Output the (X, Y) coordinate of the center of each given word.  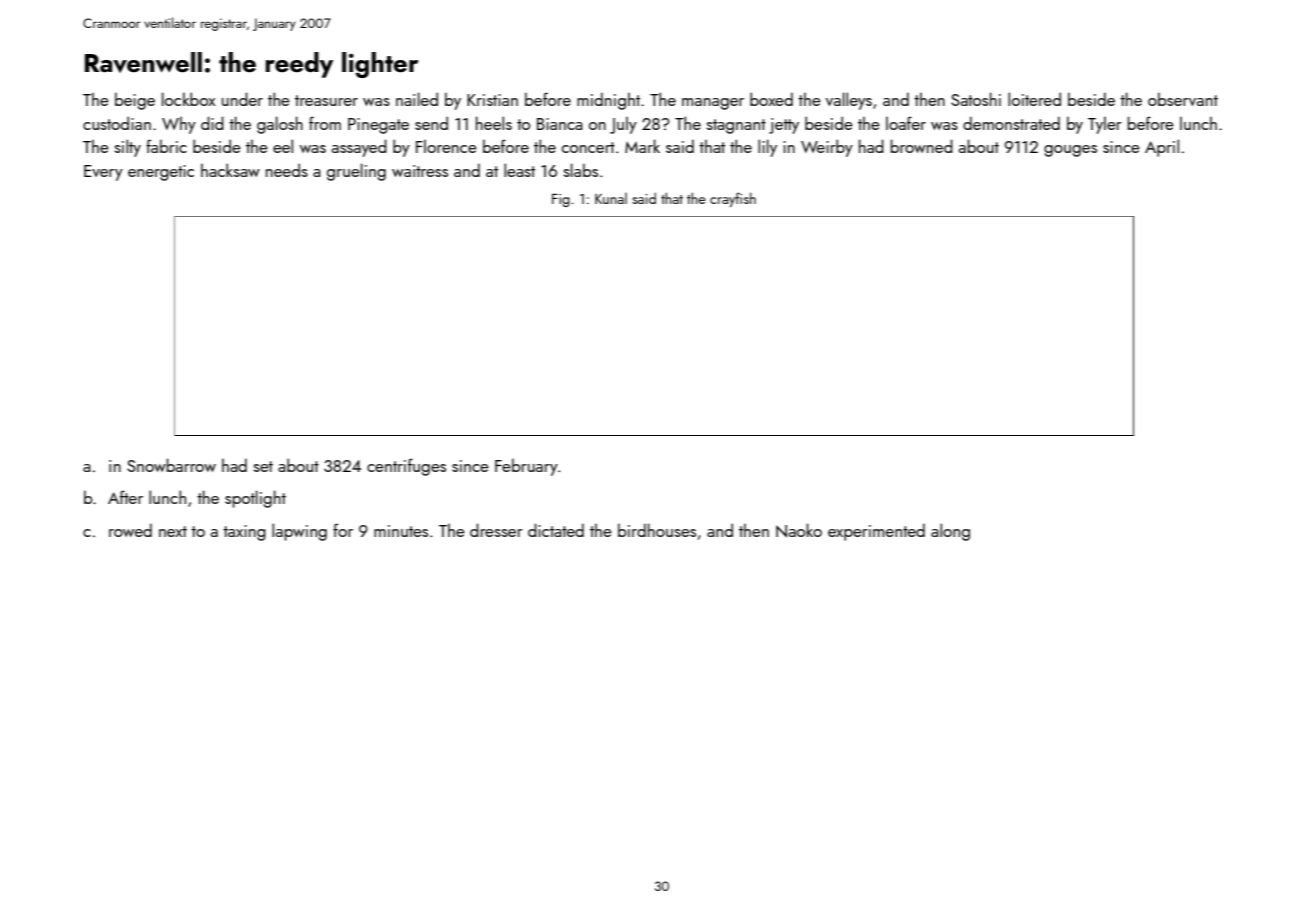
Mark (642, 146)
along (950, 532)
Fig (561, 200)
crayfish (733, 199)
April (1162, 148)
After (125, 497)
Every (103, 173)
